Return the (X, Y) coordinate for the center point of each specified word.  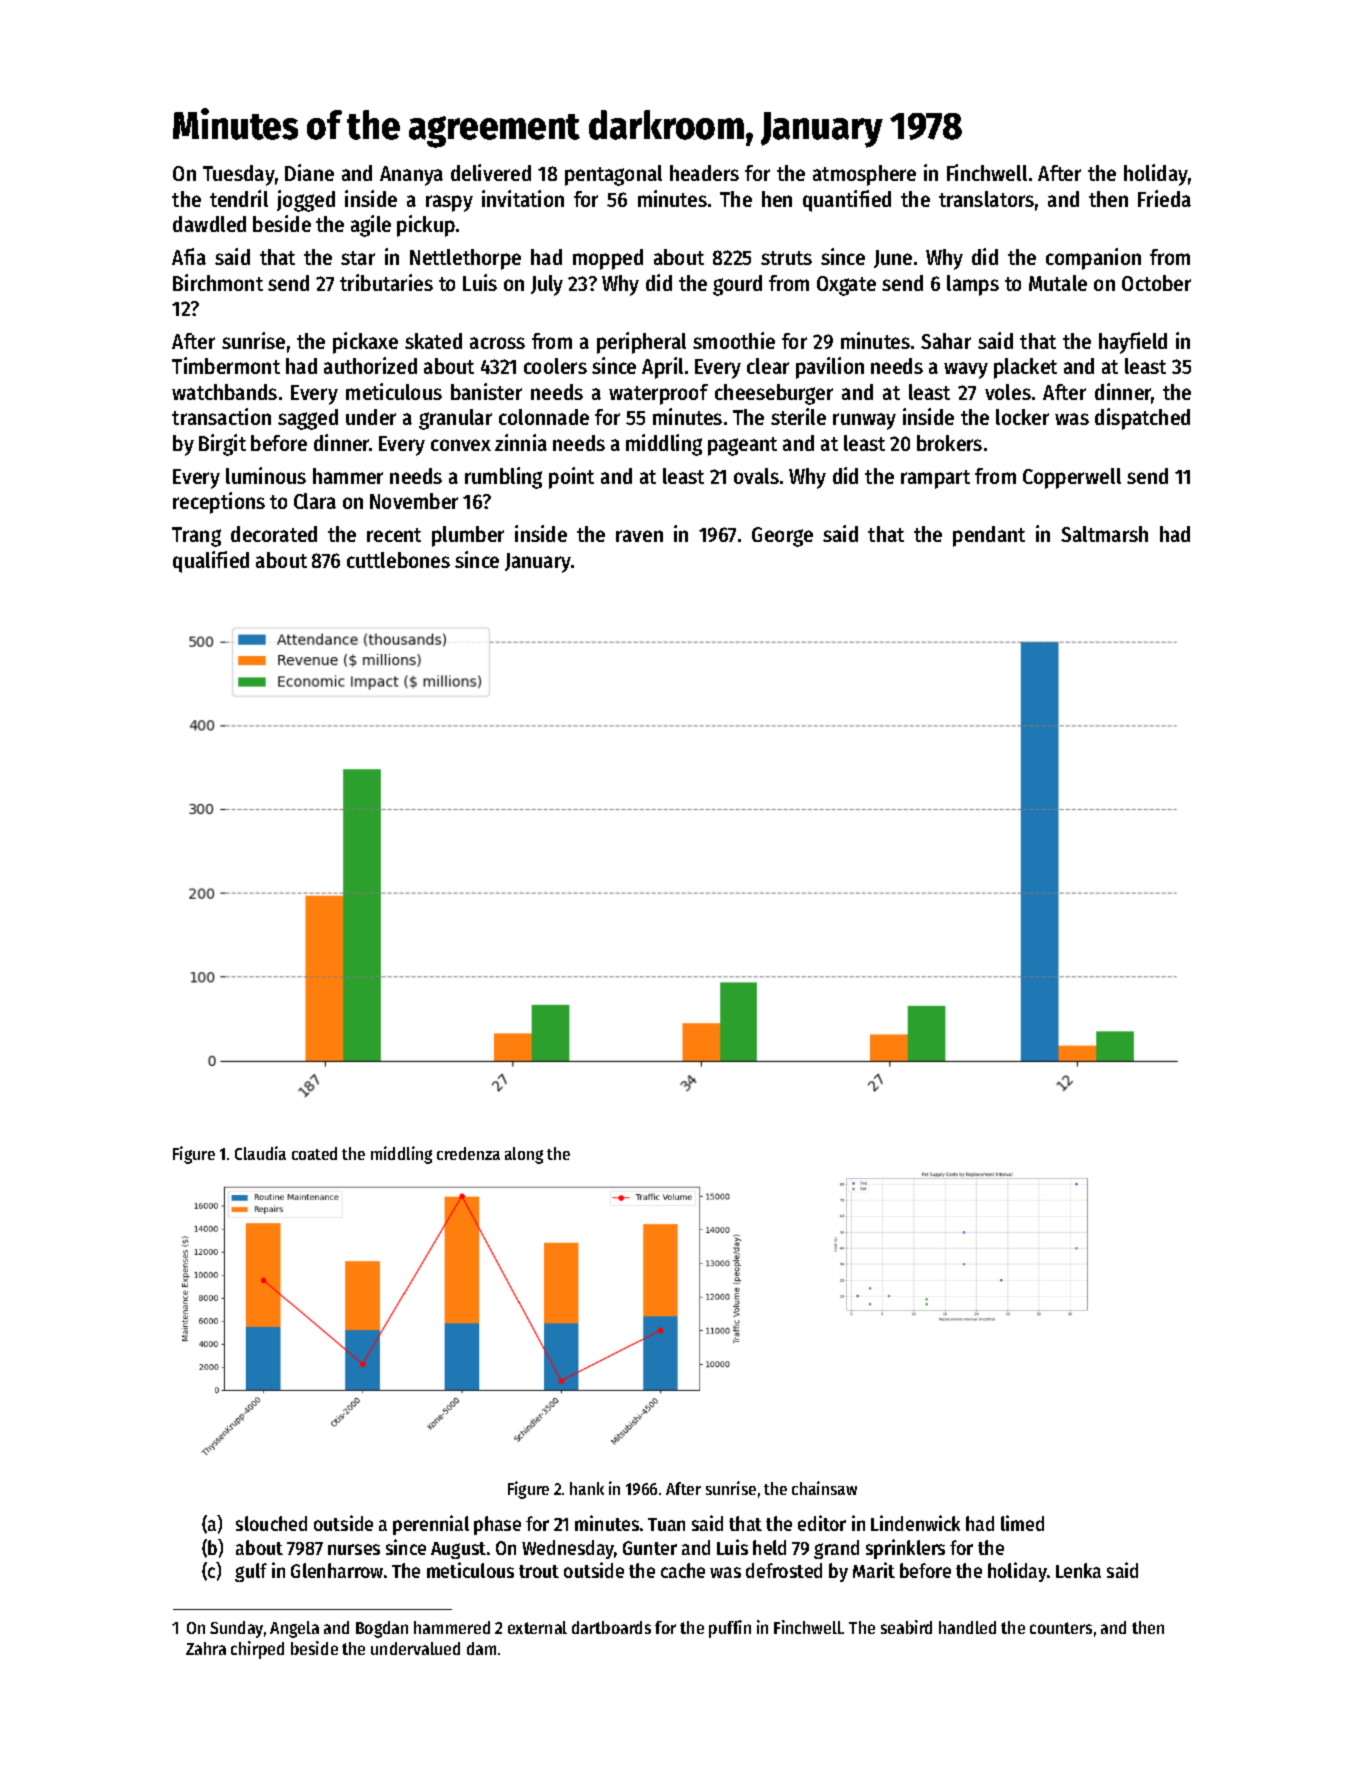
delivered (491, 172)
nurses (354, 1549)
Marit (874, 1570)
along (524, 1155)
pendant (989, 536)
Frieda (1164, 198)
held (769, 1547)
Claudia (260, 1153)
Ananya (411, 176)
